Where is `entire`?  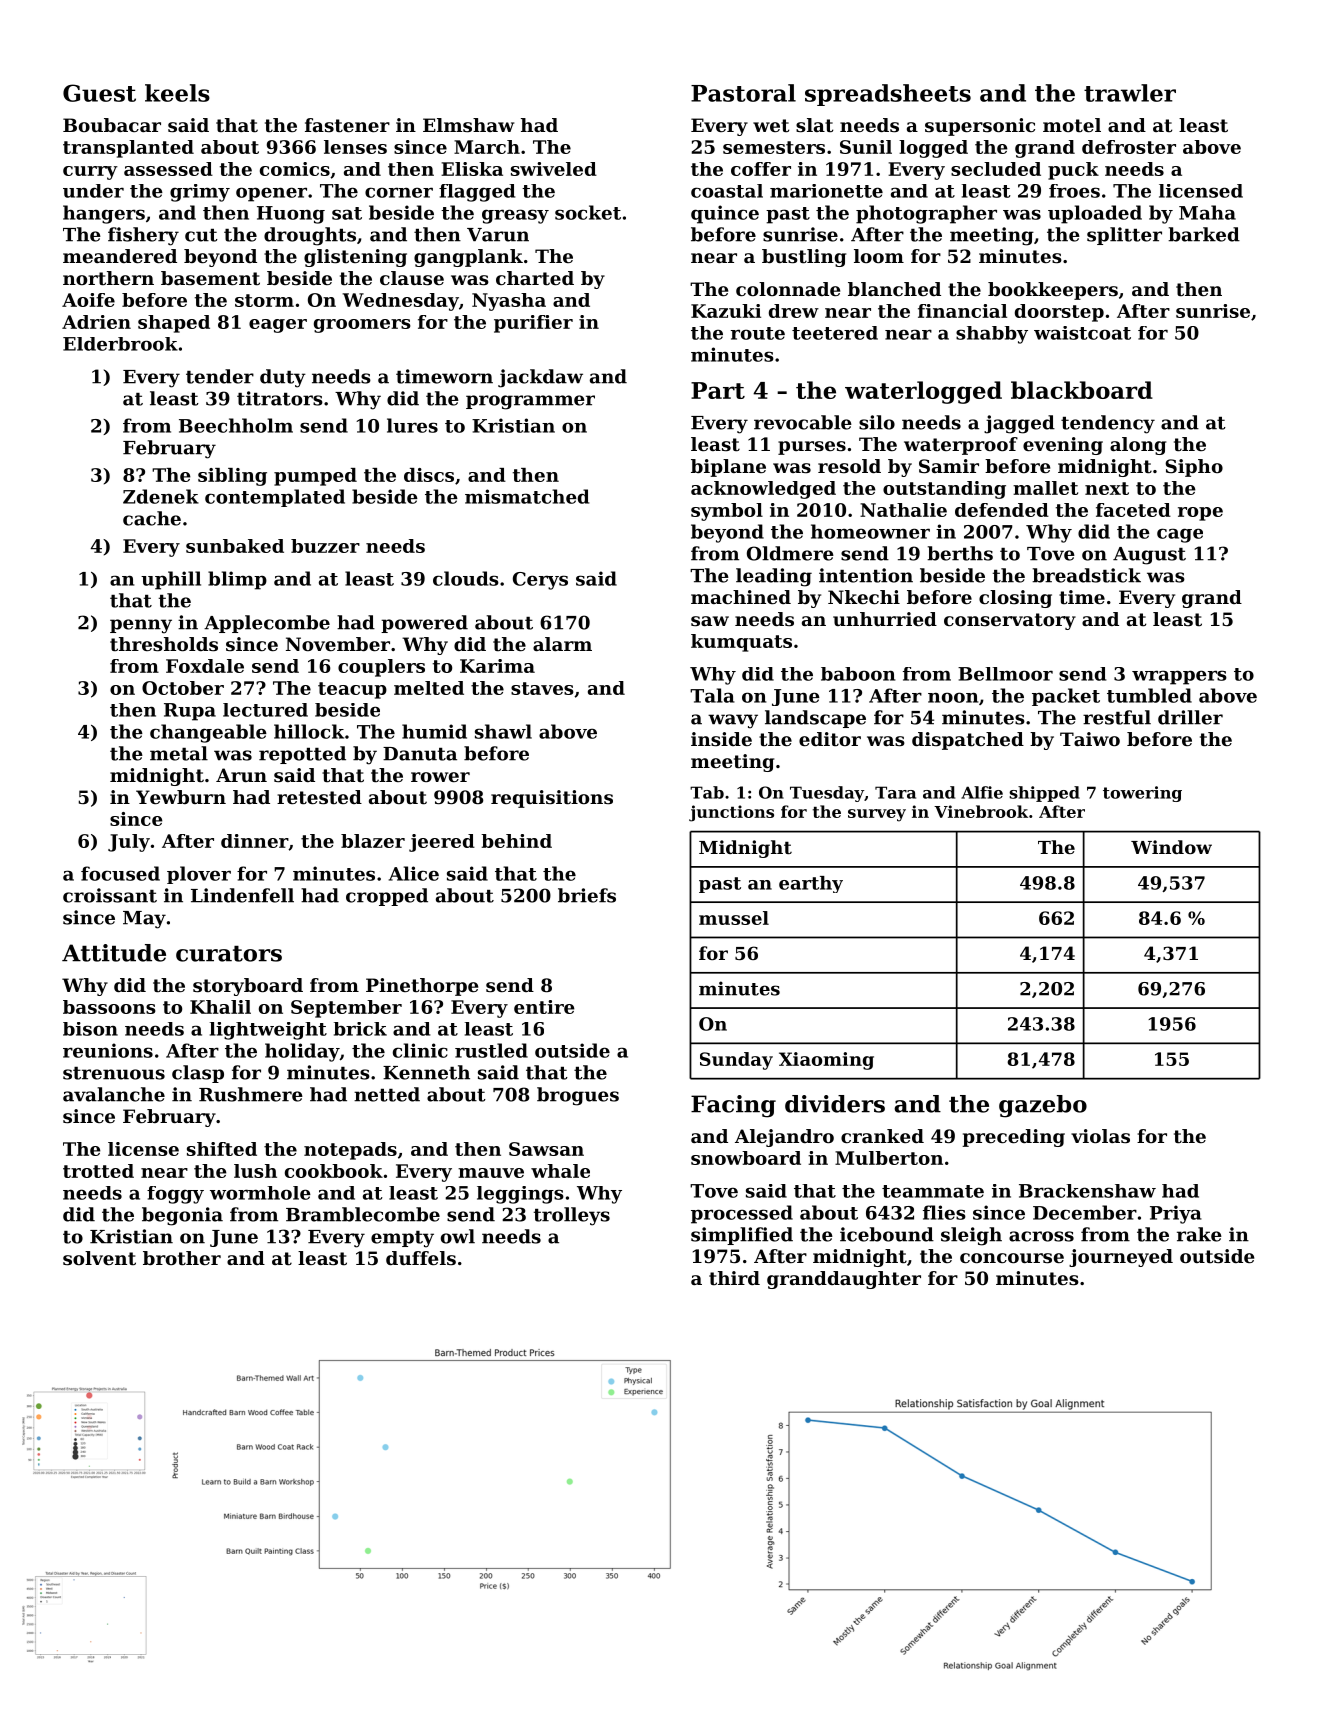
entire is located at coordinates (544, 1007).
